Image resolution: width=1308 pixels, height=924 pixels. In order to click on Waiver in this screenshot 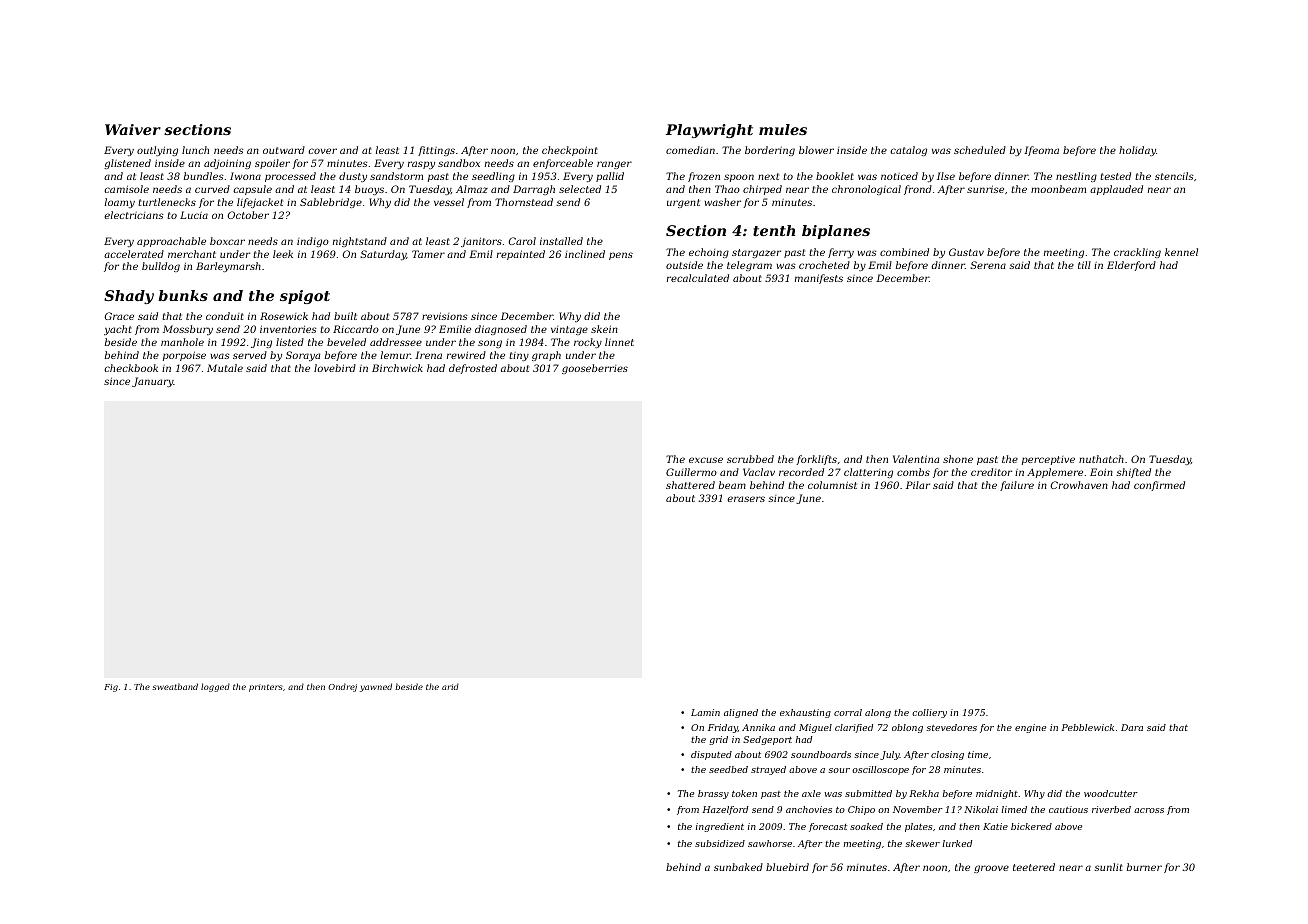, I will do `click(133, 129)`.
